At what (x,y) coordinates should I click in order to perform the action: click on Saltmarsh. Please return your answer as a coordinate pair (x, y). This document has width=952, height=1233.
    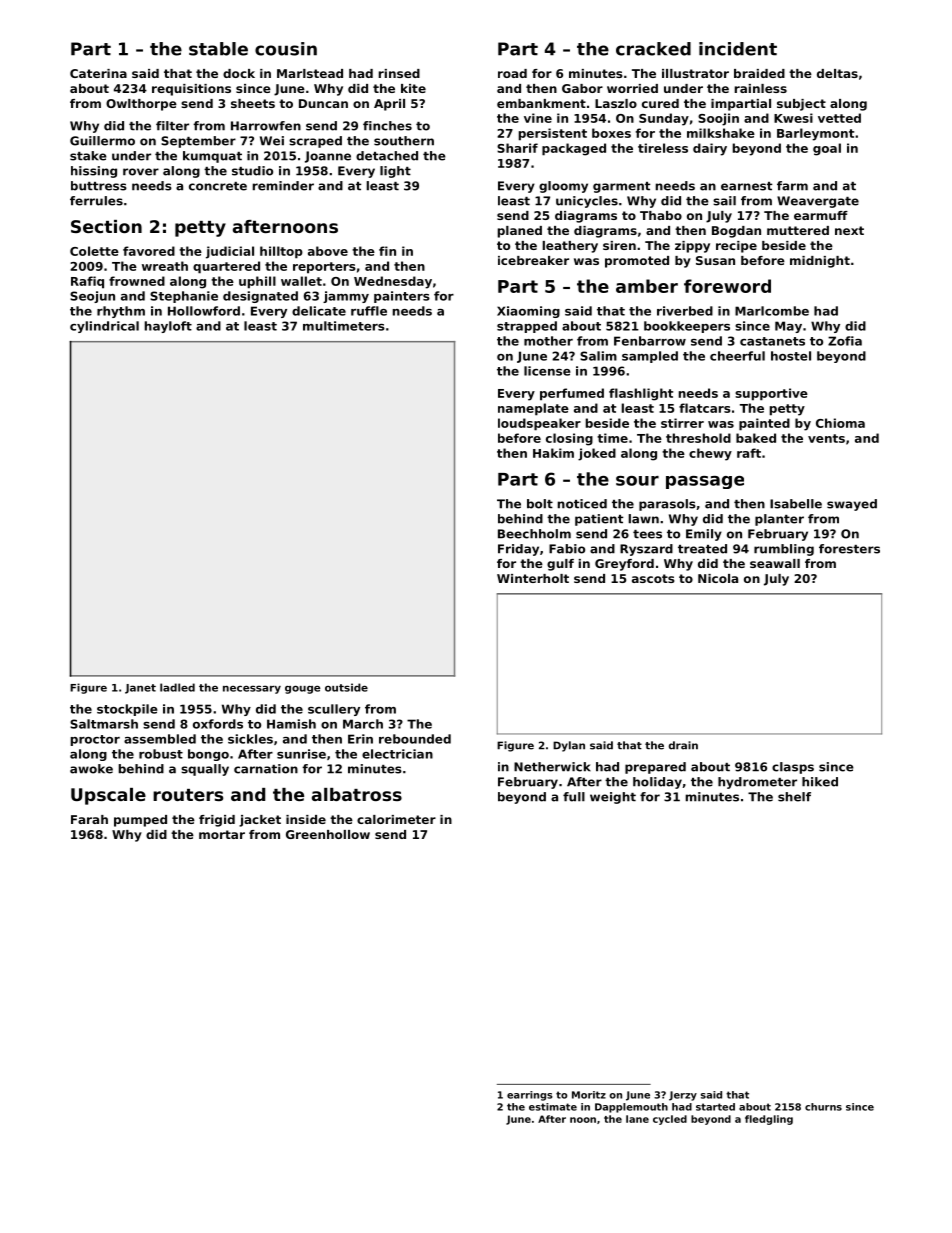
    Looking at the image, I should click on (104, 724).
